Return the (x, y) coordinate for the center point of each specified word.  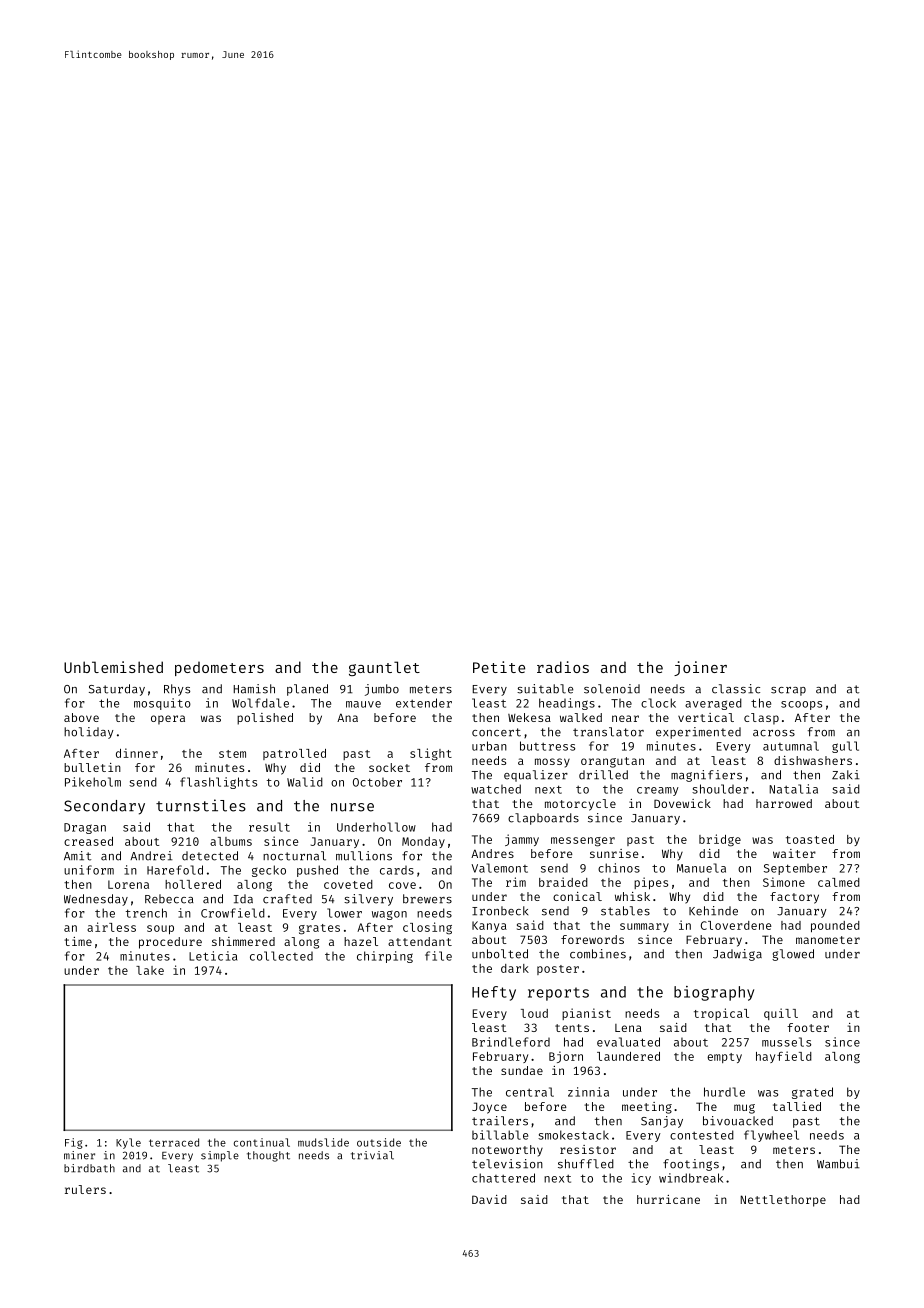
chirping (385, 957)
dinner (137, 753)
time (78, 941)
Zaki (846, 775)
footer (808, 1027)
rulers (85, 1189)
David (489, 1199)
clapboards (543, 819)
